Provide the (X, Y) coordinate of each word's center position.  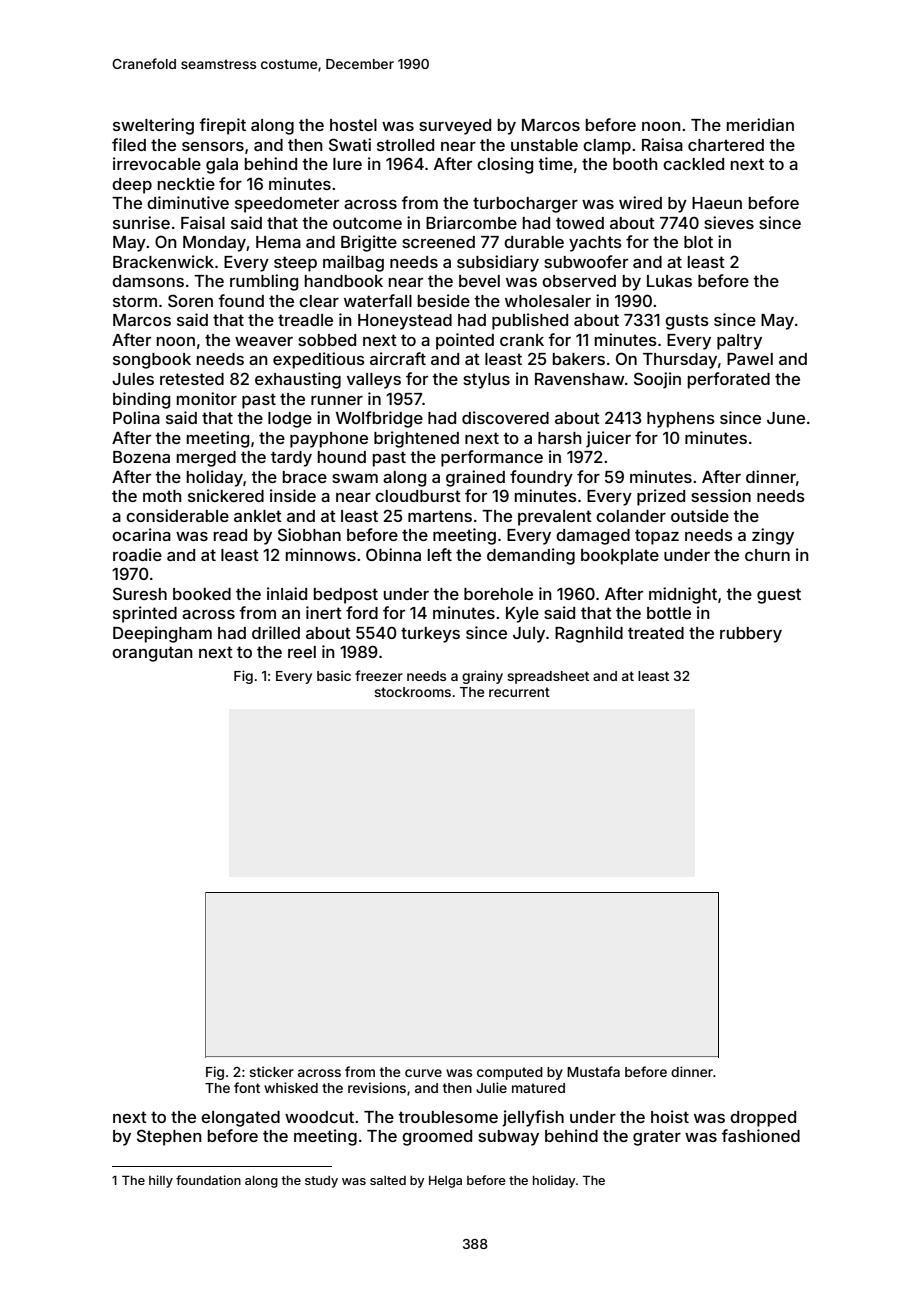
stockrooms (412, 692)
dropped (763, 1119)
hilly (161, 1181)
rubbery (751, 635)
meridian (760, 124)
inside (293, 495)
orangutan (152, 654)
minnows (321, 554)
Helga (445, 1182)
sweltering (153, 126)
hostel (353, 125)
